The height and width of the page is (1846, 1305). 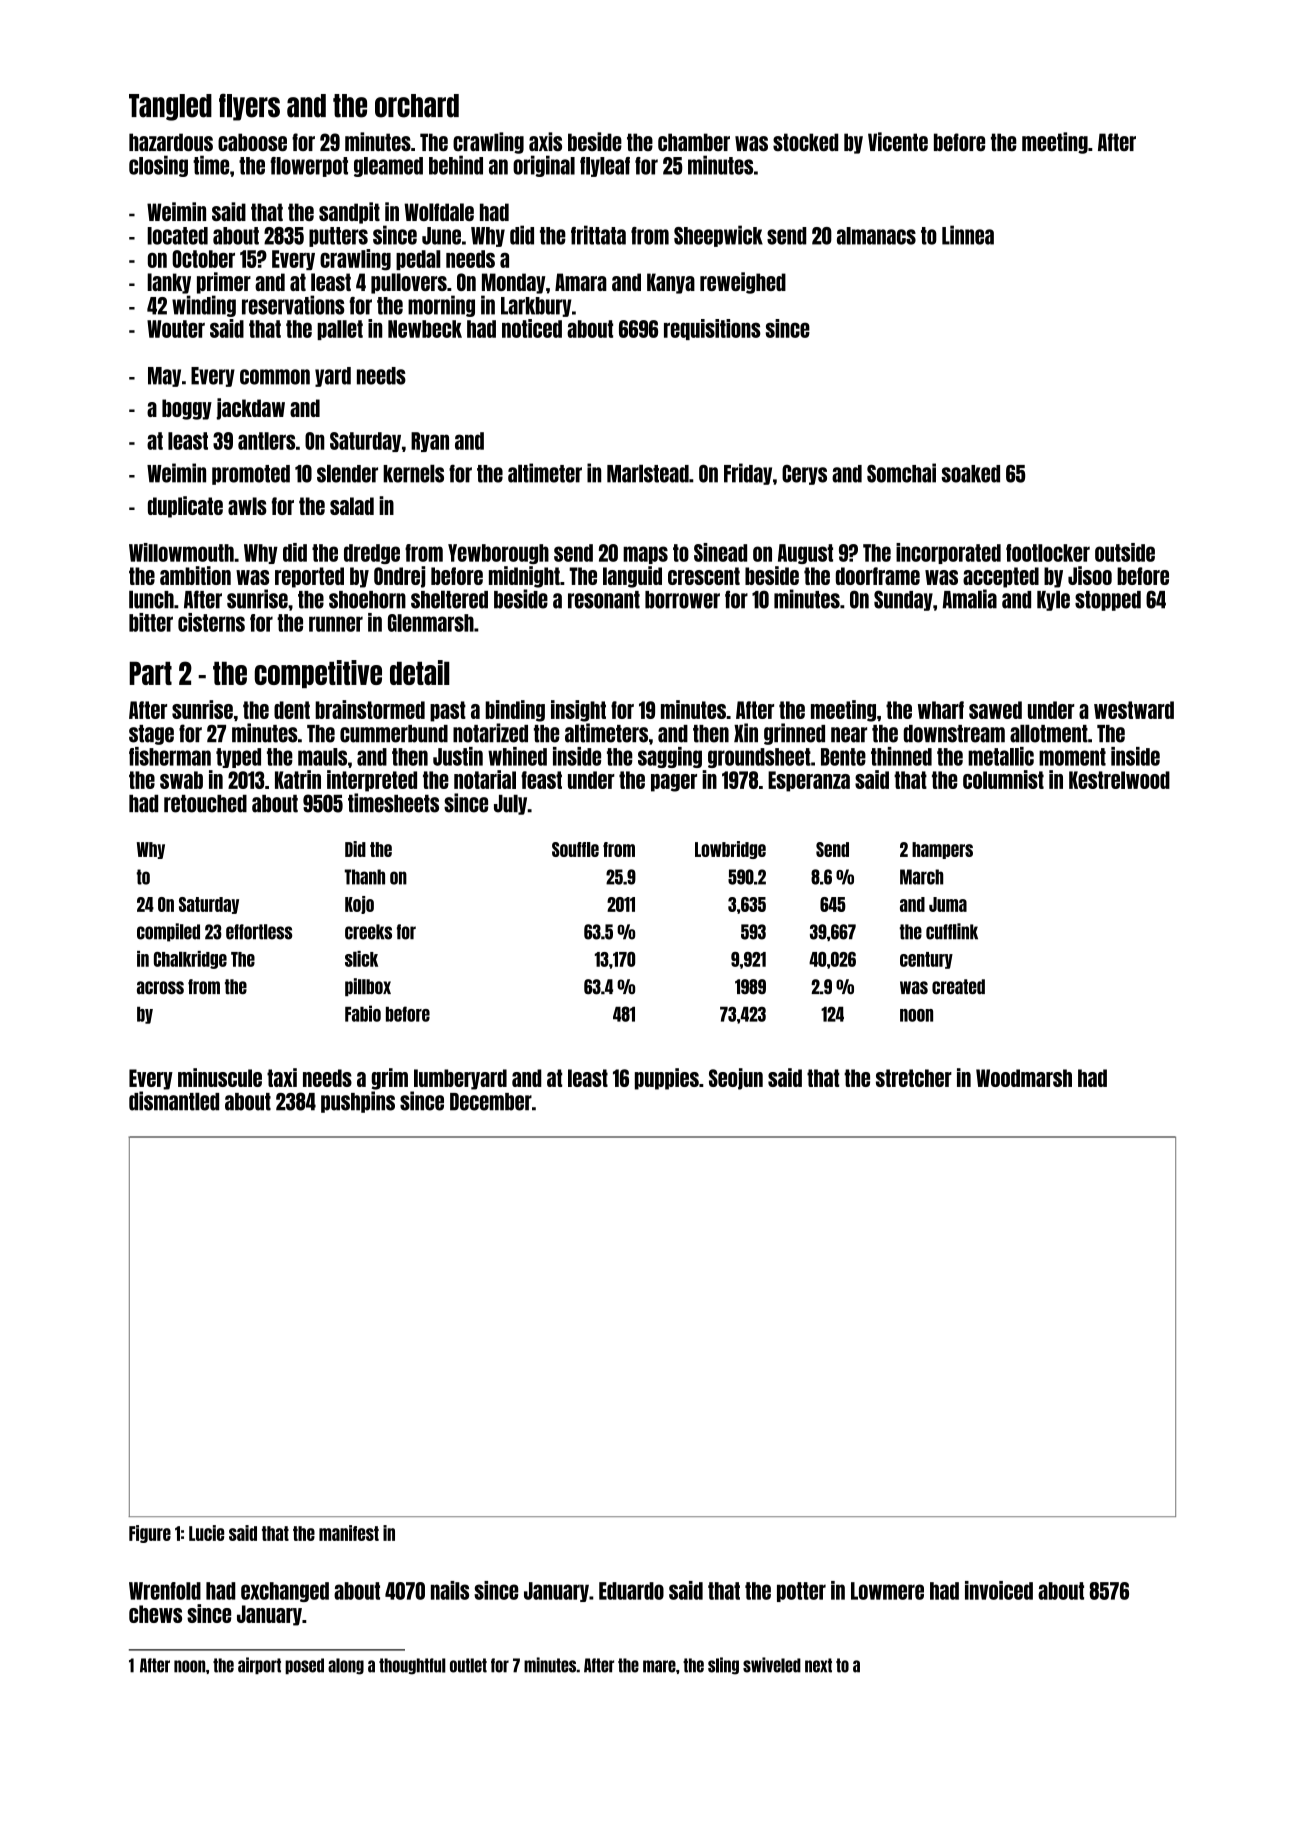 What do you see at coordinates (818, 1665) in the page?
I see `next` at bounding box center [818, 1665].
